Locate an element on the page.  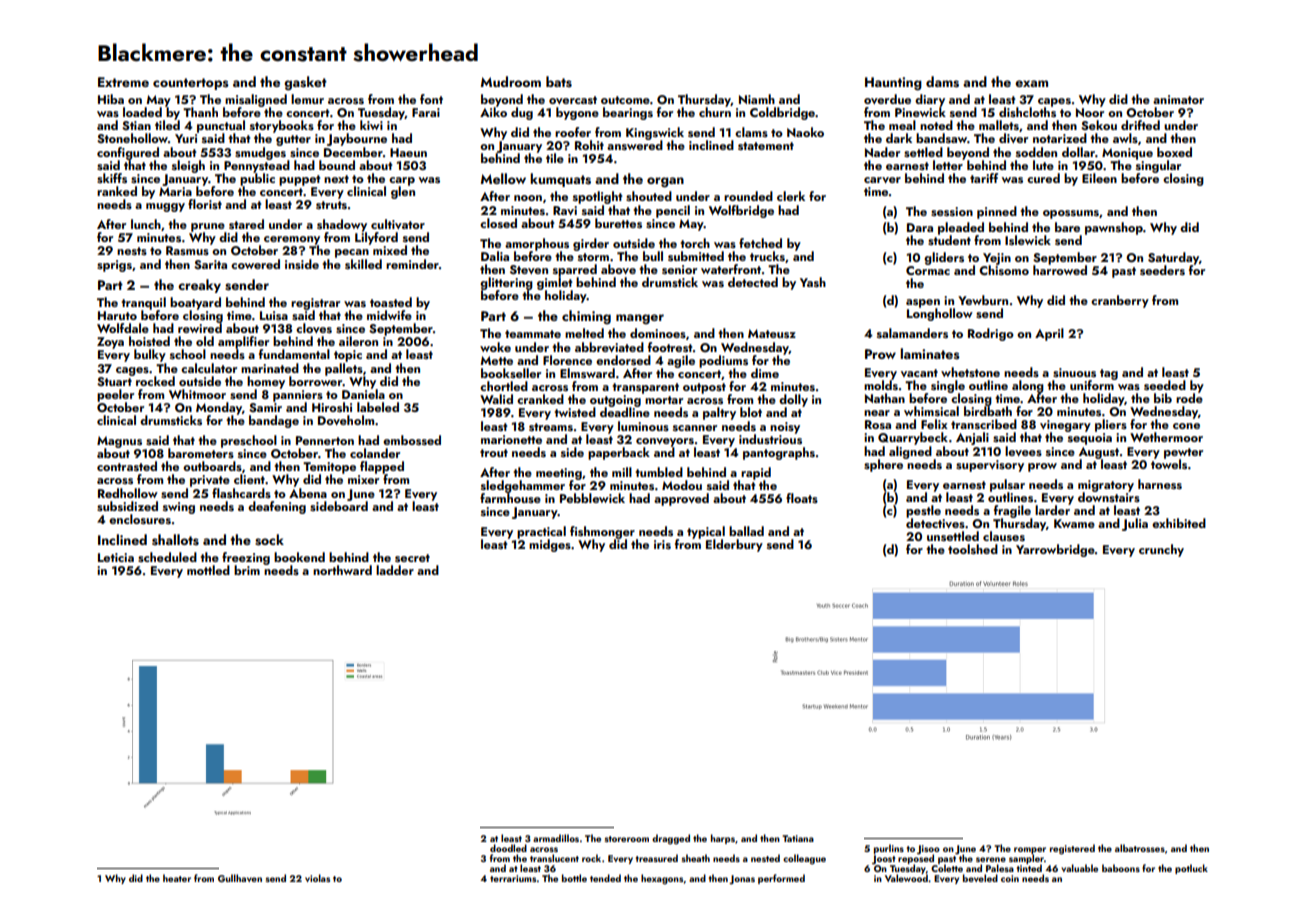
whimsical is located at coordinates (931, 411).
